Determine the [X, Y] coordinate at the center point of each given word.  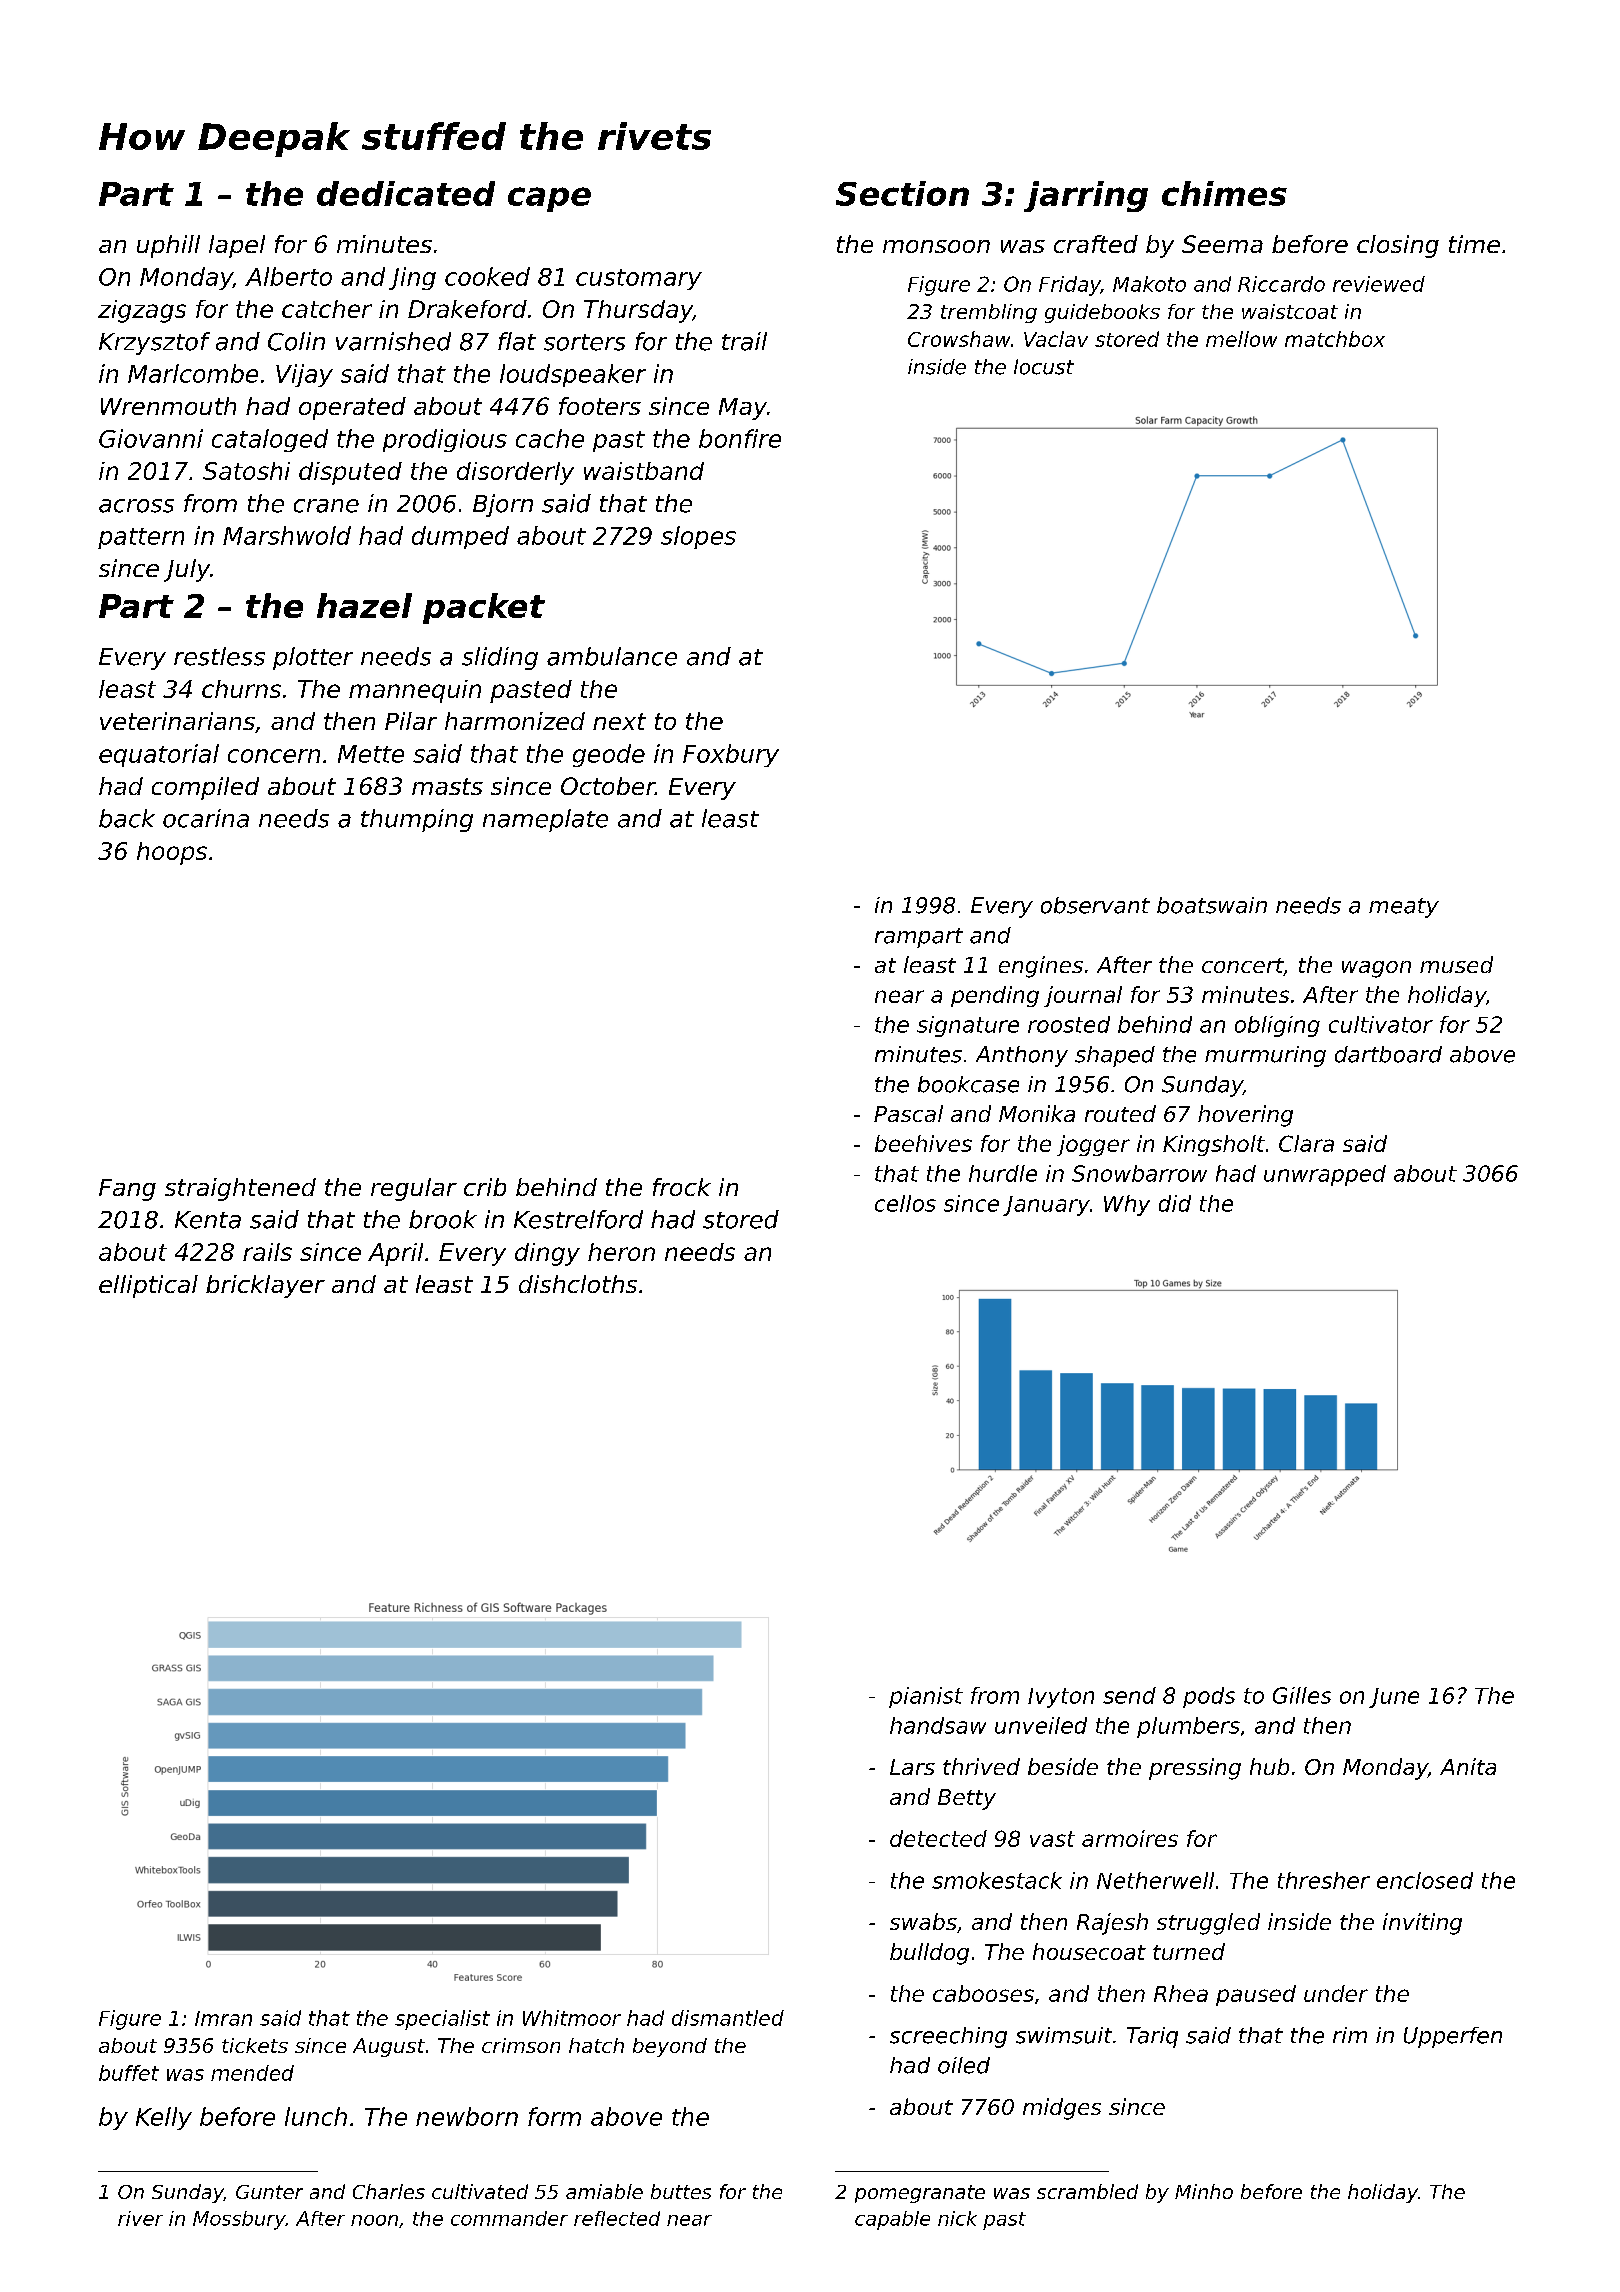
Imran [223, 2018]
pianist [926, 1697]
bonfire [740, 438]
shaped [1115, 1056]
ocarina [206, 818]
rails [267, 1252]
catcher [327, 309]
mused [1456, 964]
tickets [255, 2045]
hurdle [1003, 1173]
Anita [1468, 1766]
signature [968, 1026]
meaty [1404, 908]
